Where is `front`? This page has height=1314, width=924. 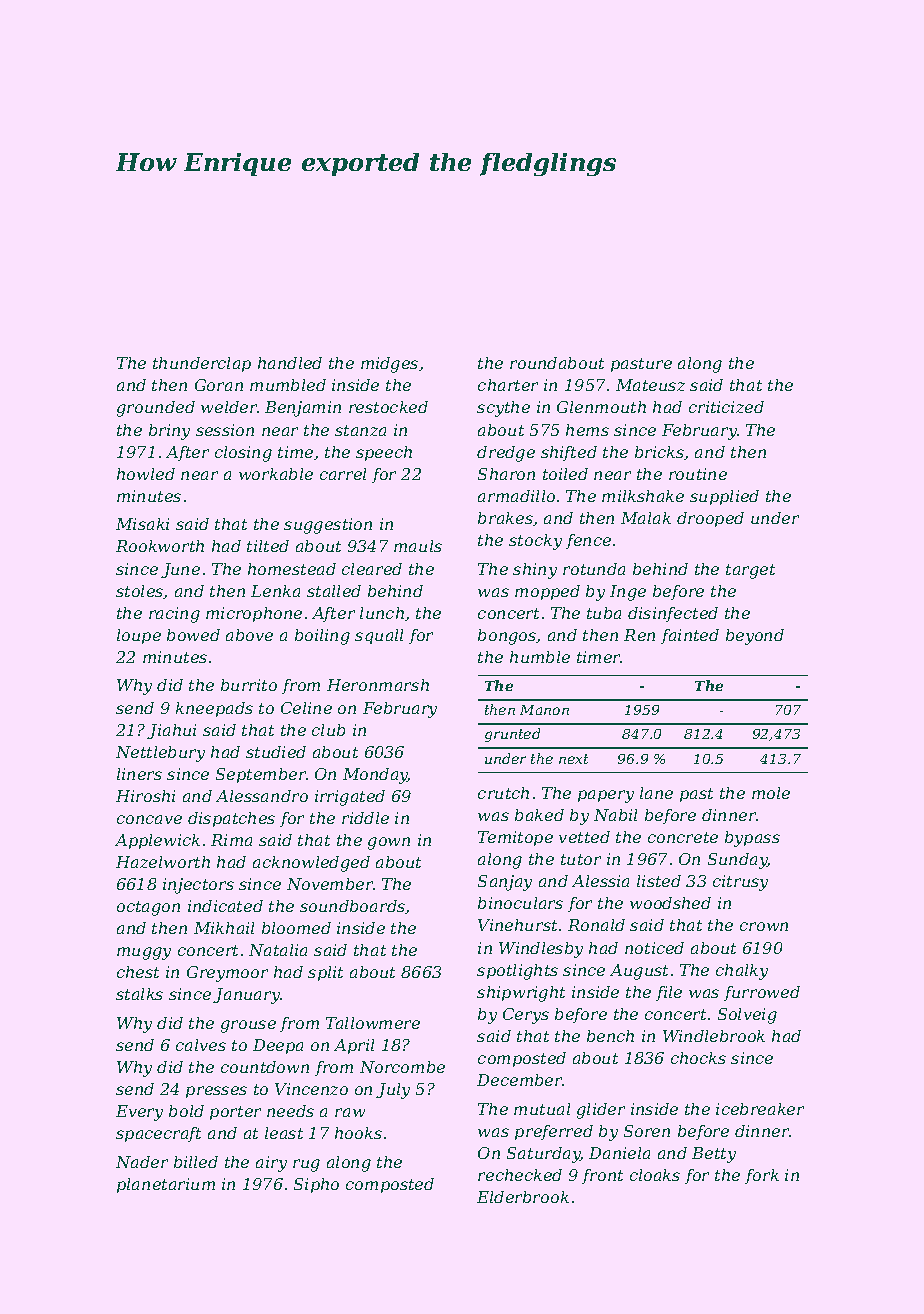
front is located at coordinates (602, 1176).
